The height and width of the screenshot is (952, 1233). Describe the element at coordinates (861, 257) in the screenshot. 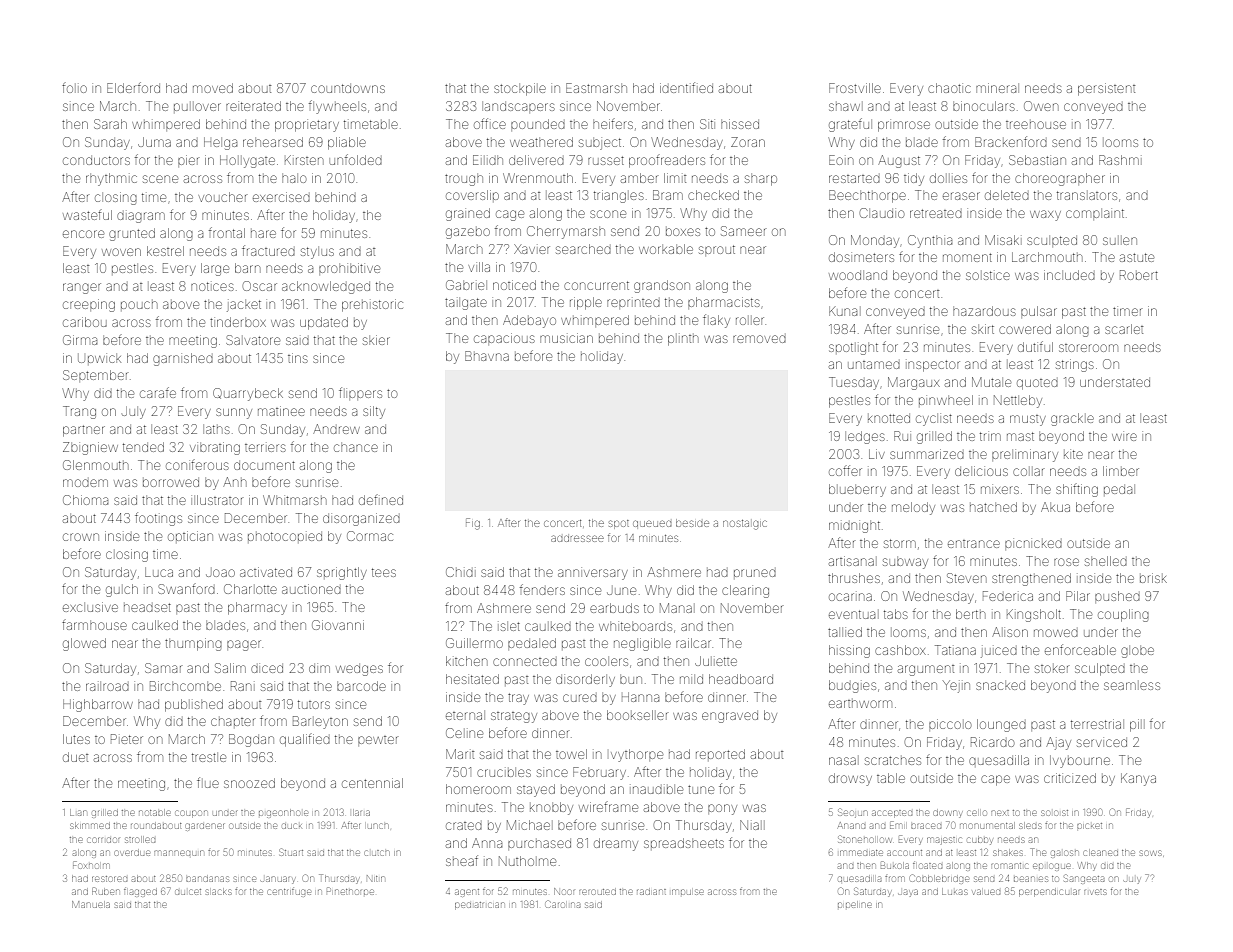

I see `dosimeters` at that location.
